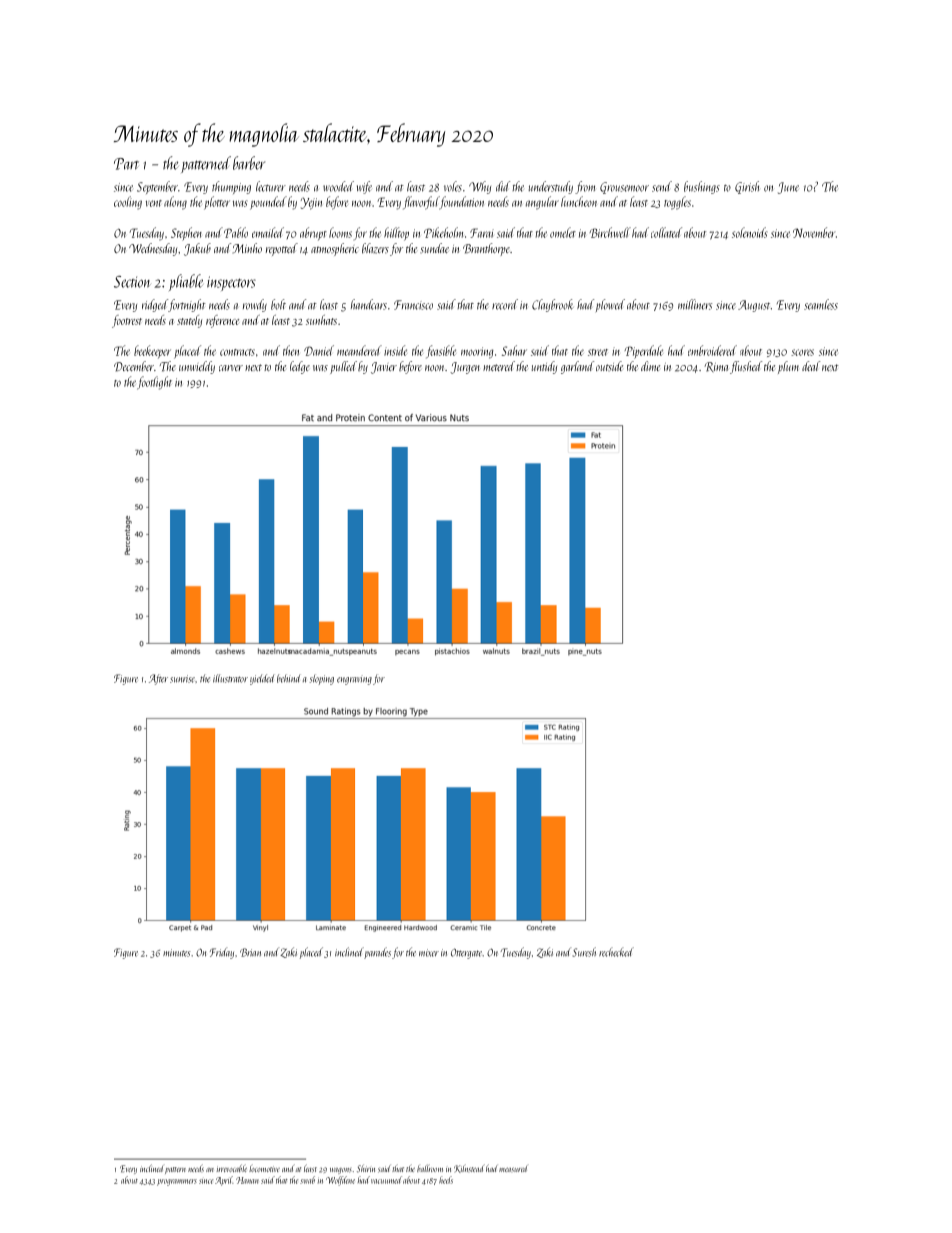 The width and height of the screenshot is (952, 1233). I want to click on programmers, so click(177, 1182).
